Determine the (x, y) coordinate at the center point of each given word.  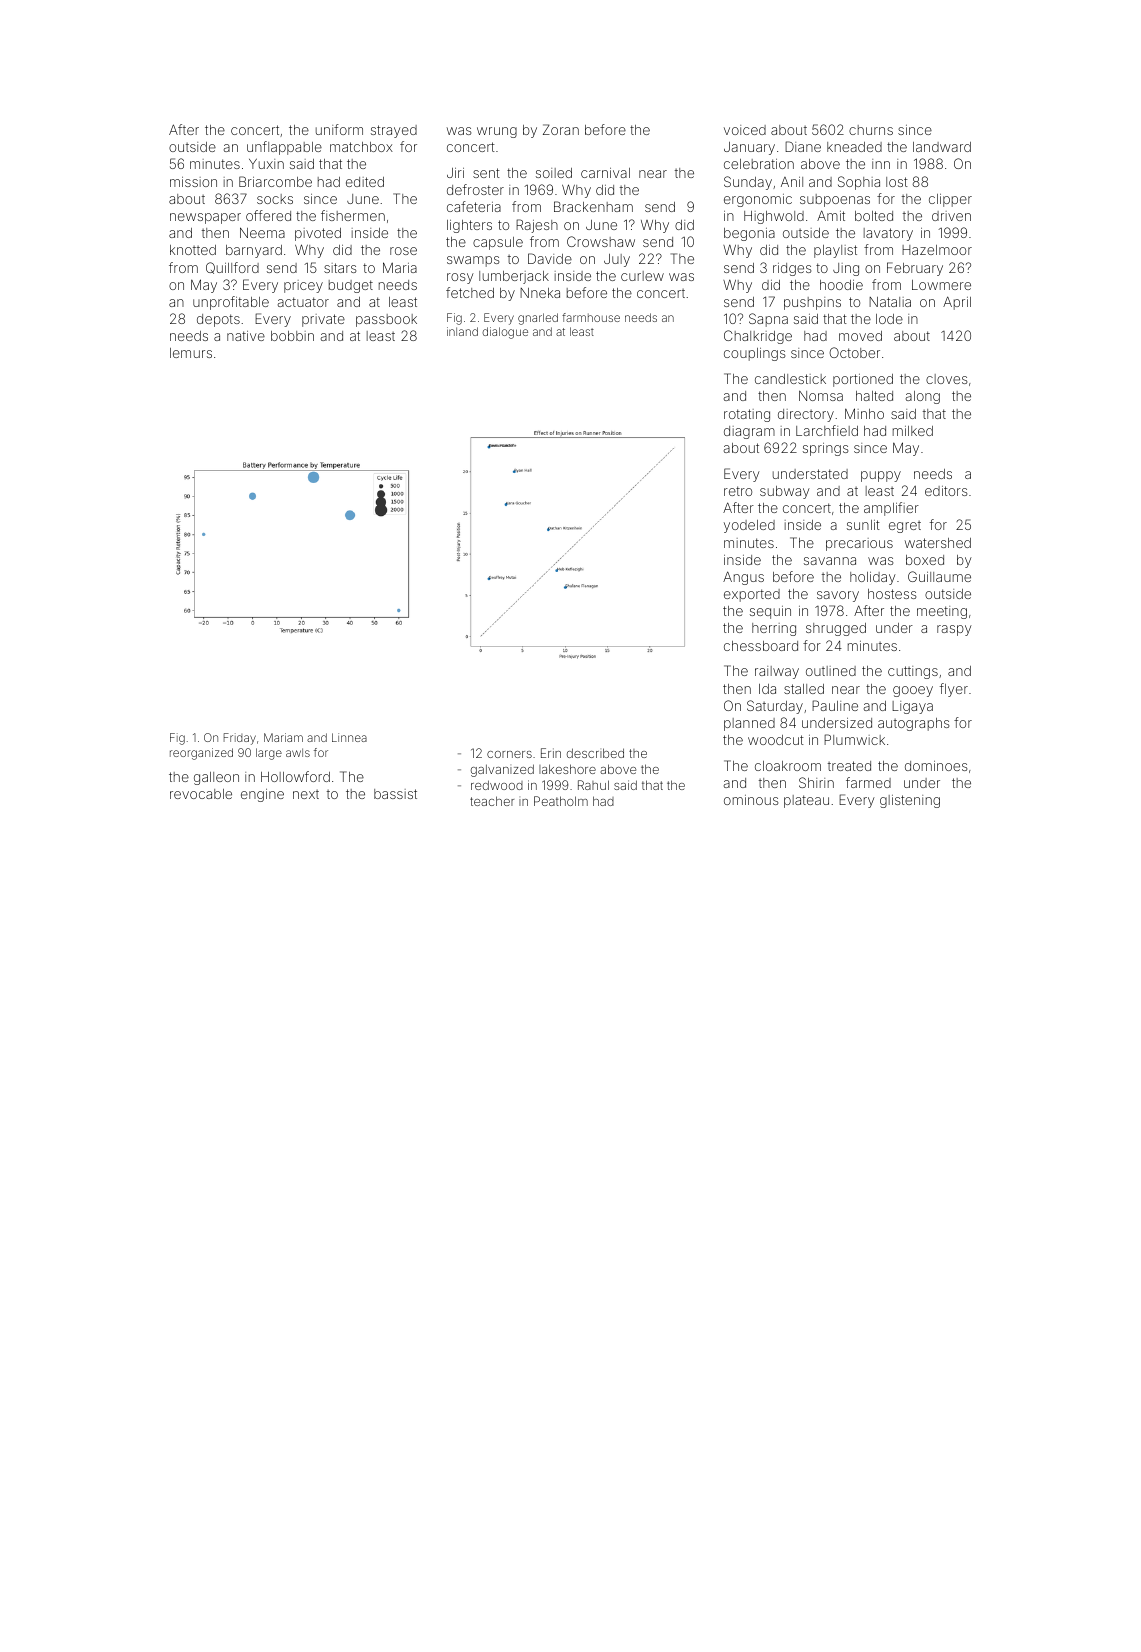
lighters (469, 226)
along (923, 397)
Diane (803, 146)
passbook (386, 320)
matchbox (361, 147)
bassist (395, 794)
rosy (460, 278)
